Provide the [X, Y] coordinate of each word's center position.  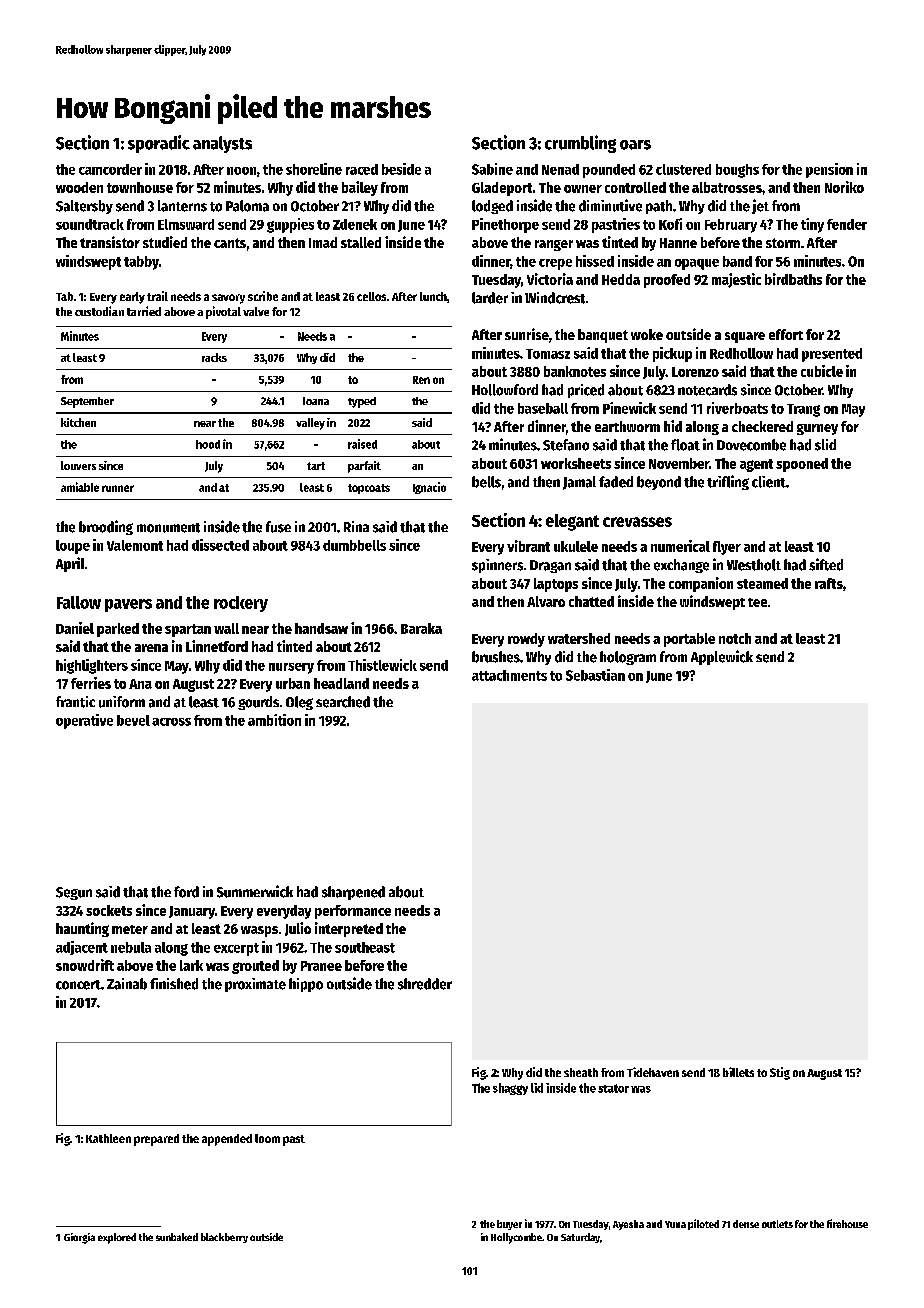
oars [635, 145]
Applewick [722, 657]
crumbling [580, 144]
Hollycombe [516, 1238]
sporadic [159, 144]
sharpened [353, 893]
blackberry [224, 1238]
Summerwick [255, 891]
